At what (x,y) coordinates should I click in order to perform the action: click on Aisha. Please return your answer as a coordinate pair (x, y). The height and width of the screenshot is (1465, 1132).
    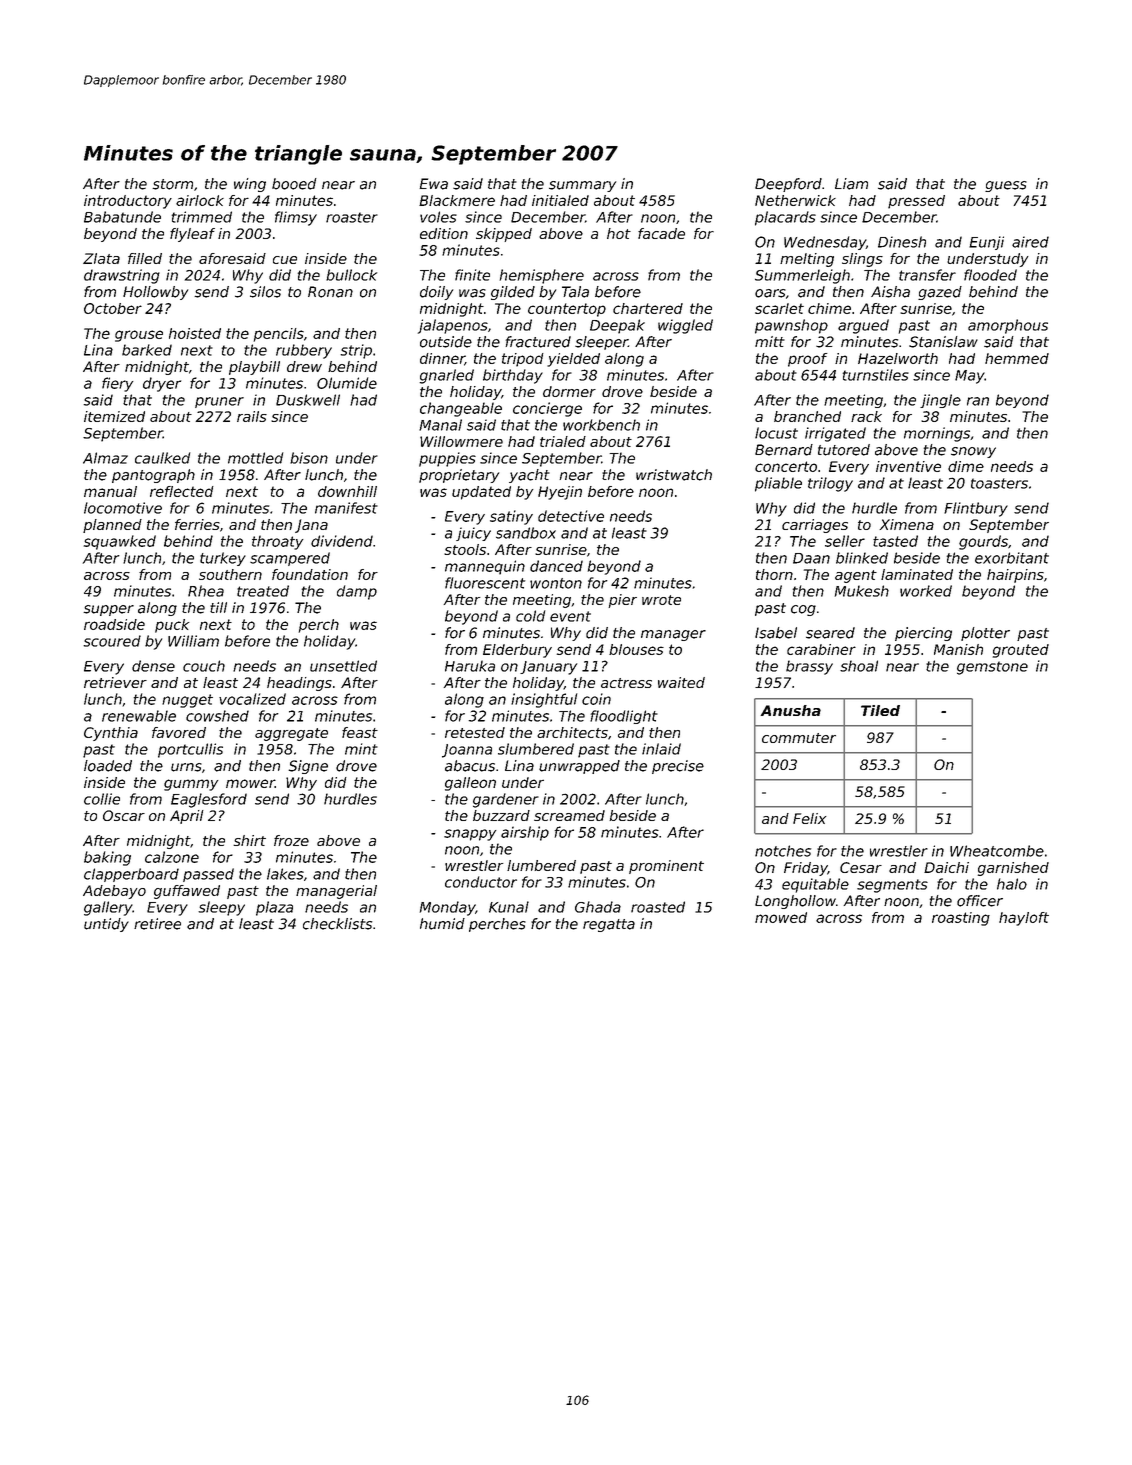
    Looking at the image, I should click on (890, 292).
